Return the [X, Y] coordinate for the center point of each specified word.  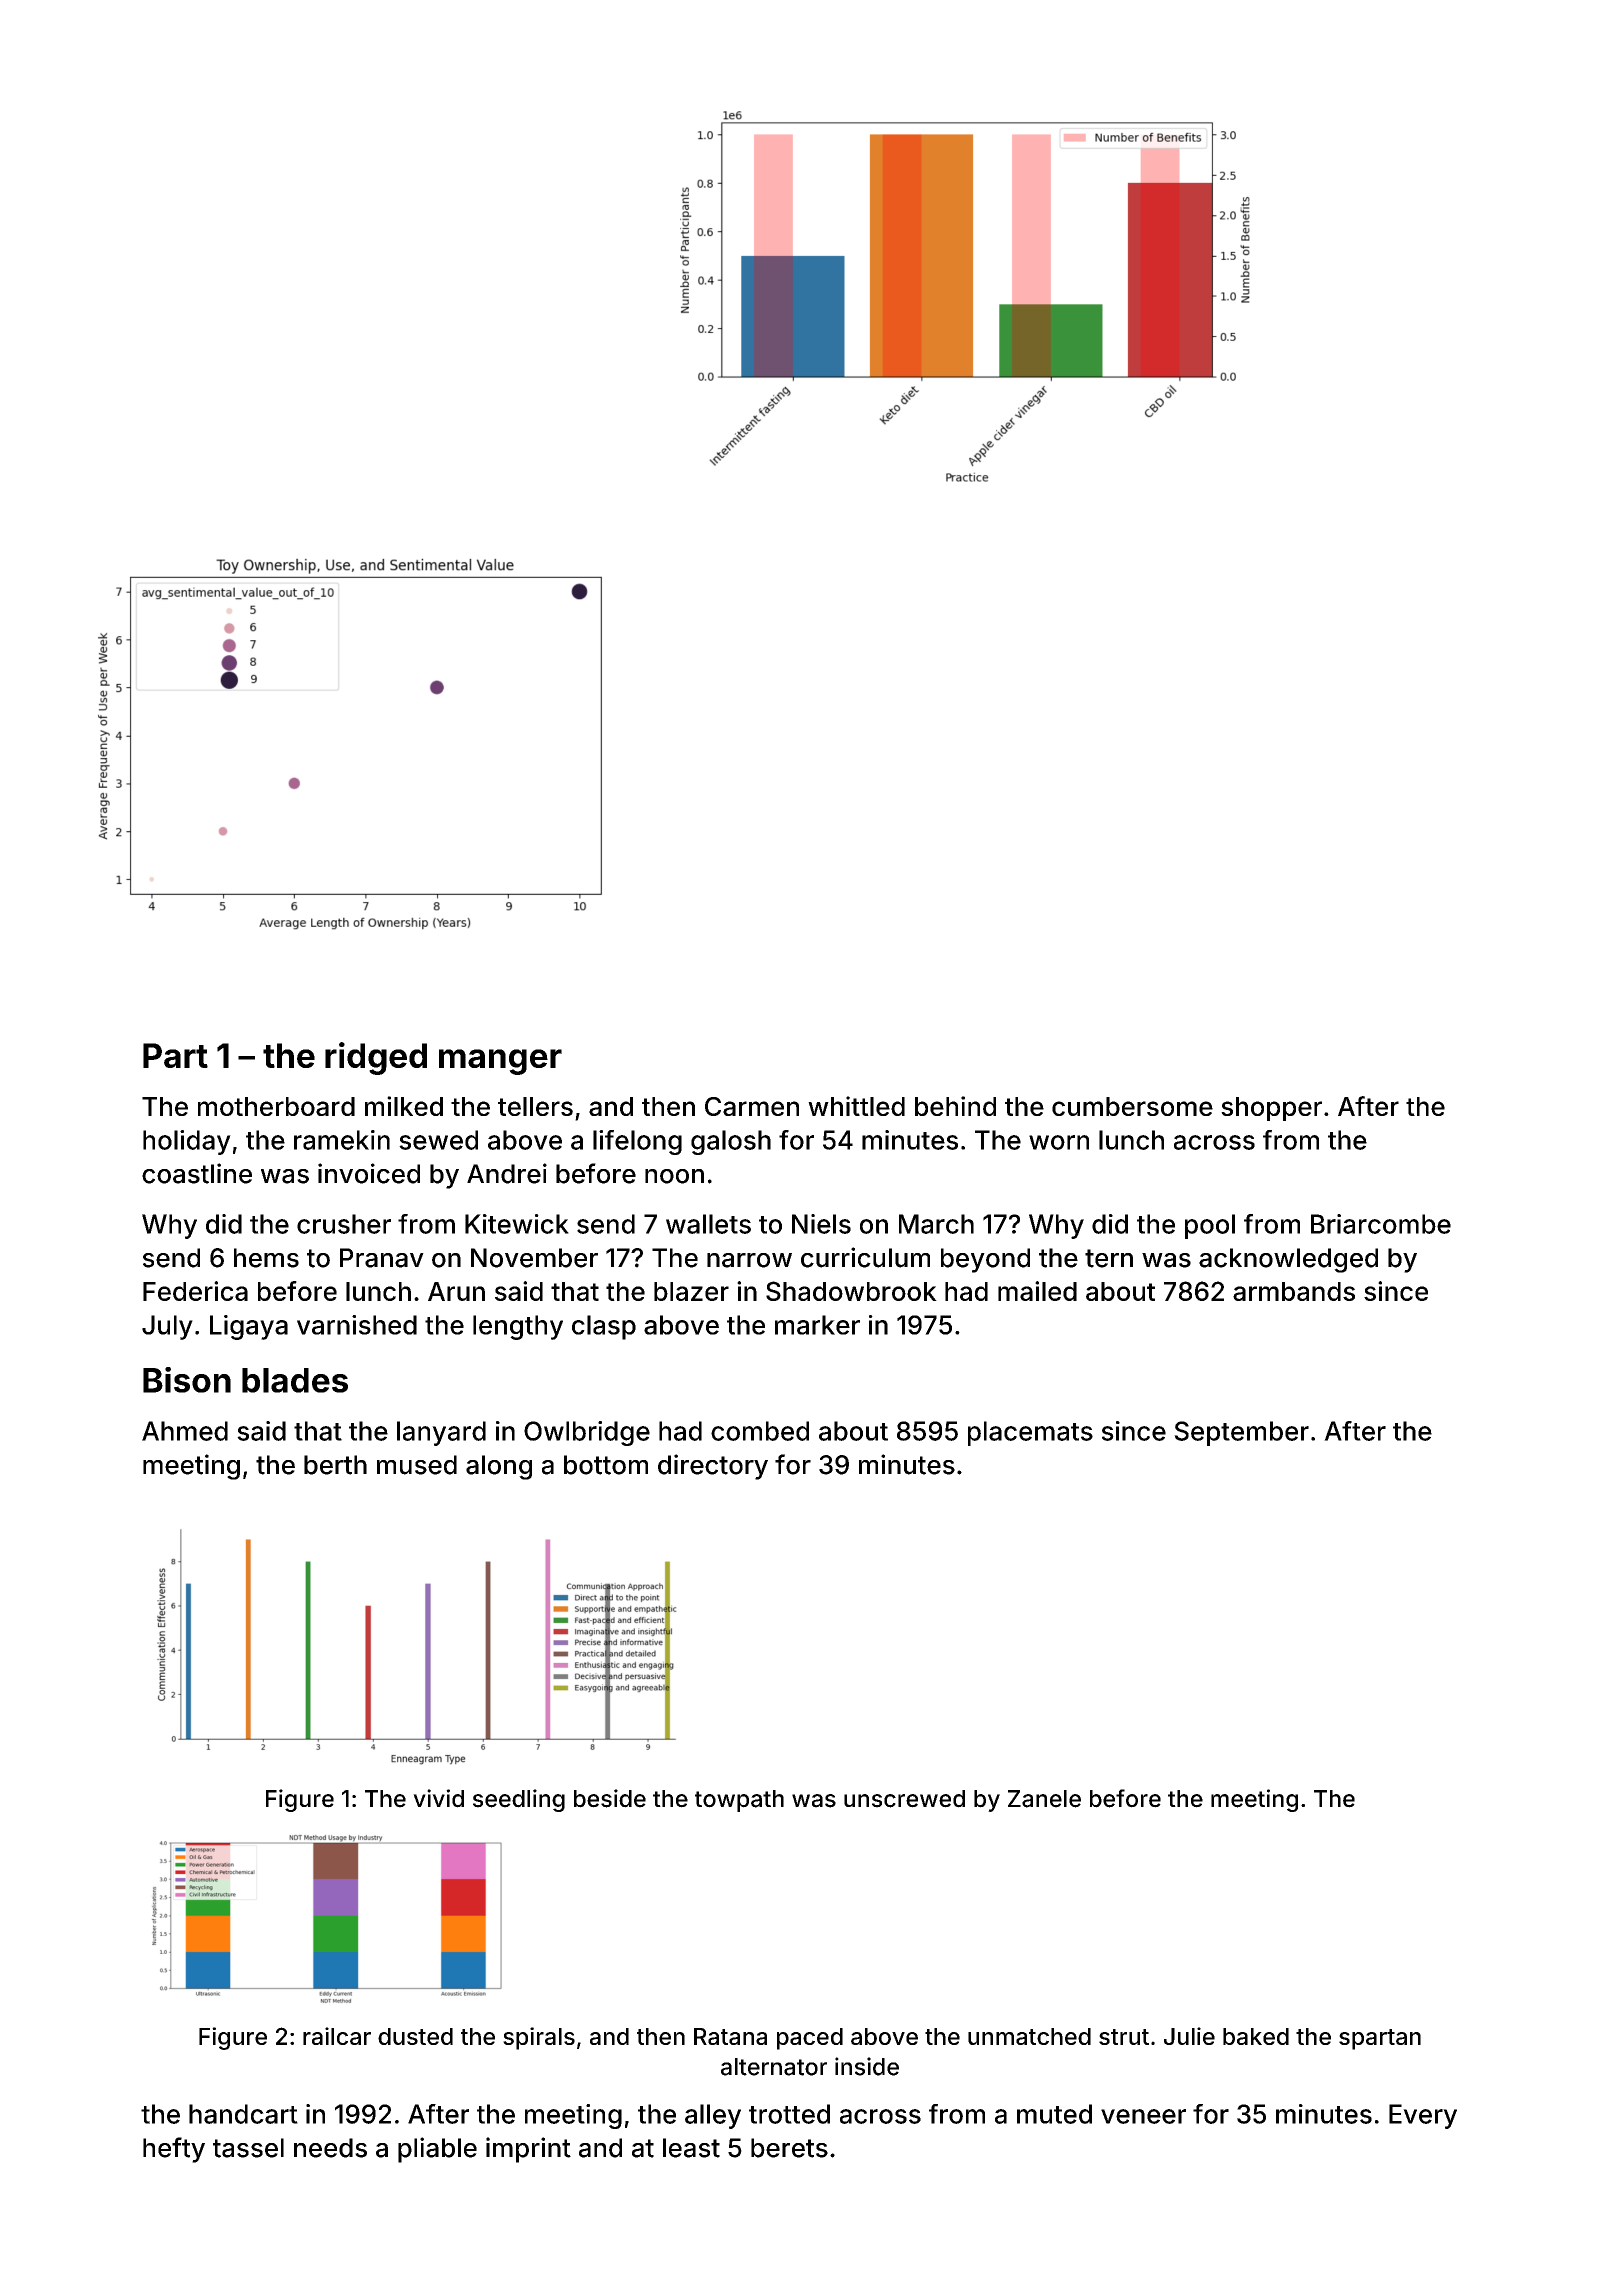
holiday [187, 1142]
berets [789, 2148]
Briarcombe [1381, 1224]
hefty [174, 2150]
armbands [1294, 1291]
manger [500, 1062]
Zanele [1044, 1799]
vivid [438, 1798]
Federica [195, 1291]
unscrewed [904, 1799]
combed [760, 1431]
